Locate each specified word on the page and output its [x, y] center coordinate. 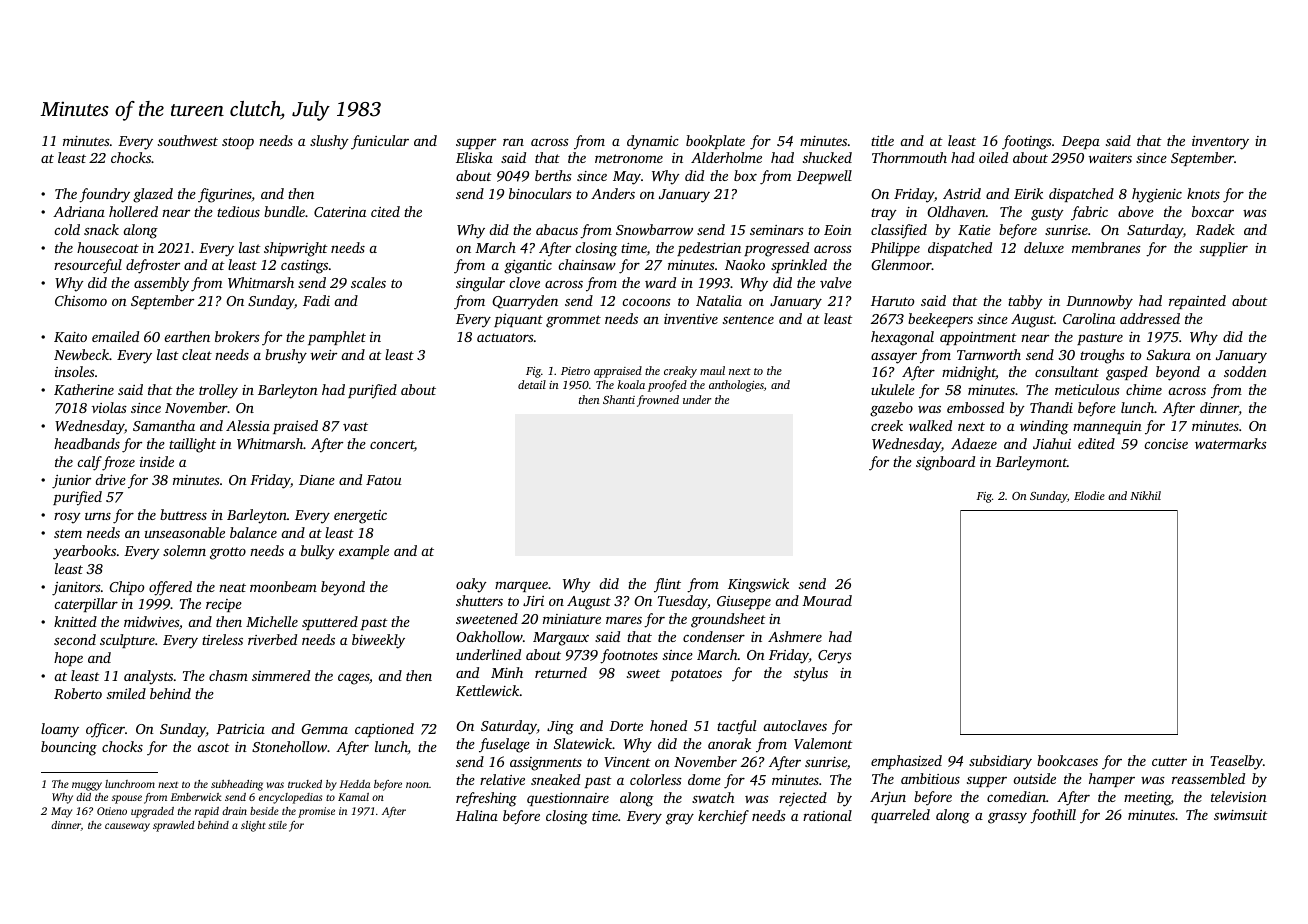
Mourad [827, 600]
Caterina [340, 212]
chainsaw [587, 264]
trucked [305, 784]
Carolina [1089, 318]
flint [667, 585]
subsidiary [1000, 762]
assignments [546, 764]
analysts [148, 677]
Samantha [164, 425]
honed [668, 725]
